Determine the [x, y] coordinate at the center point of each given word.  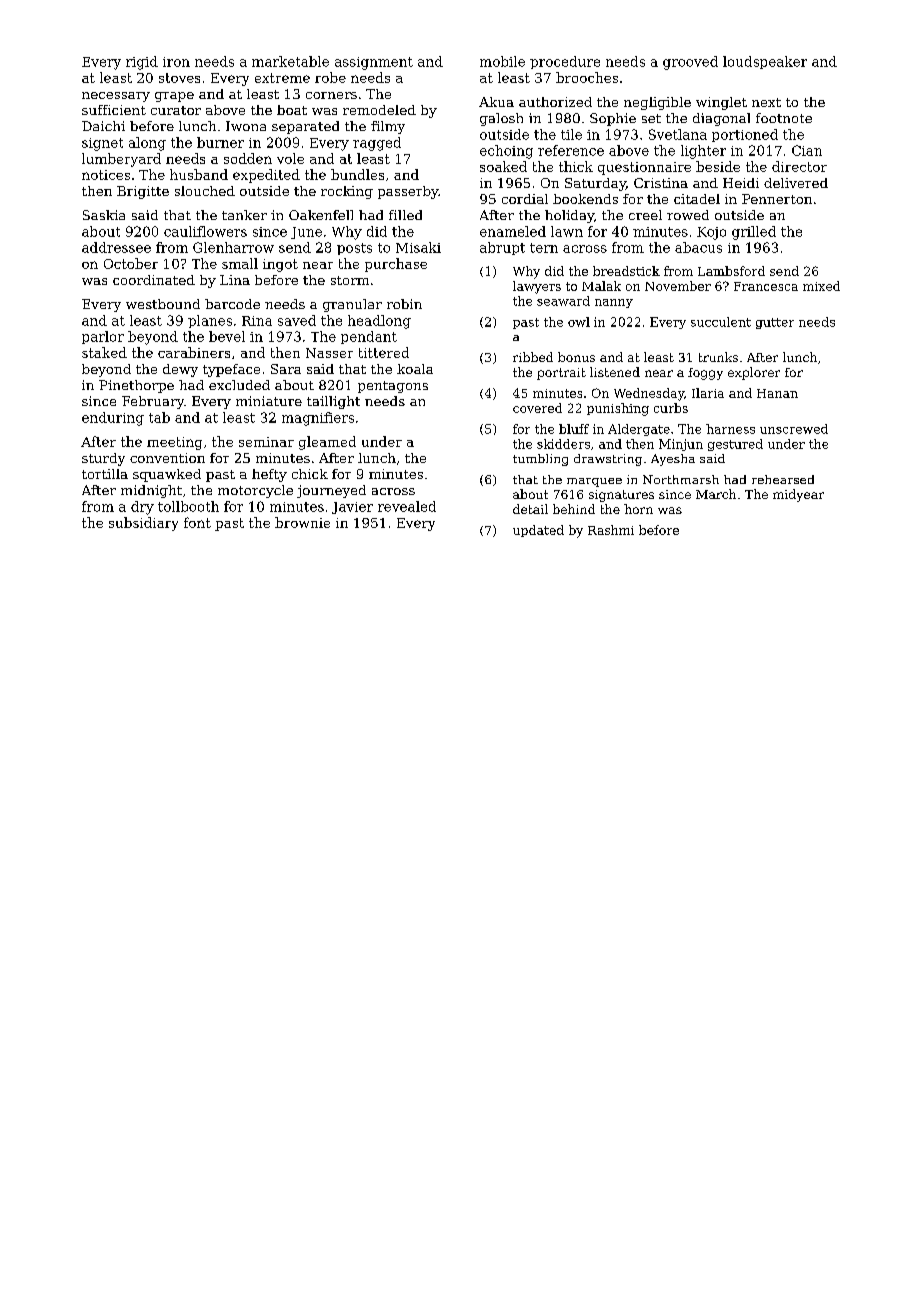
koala [415, 369]
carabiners [194, 352]
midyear [798, 495]
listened [615, 372]
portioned [745, 135]
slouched [205, 191]
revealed [407, 506]
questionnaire [644, 168]
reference [571, 150]
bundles [357, 174]
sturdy [103, 459]
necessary [116, 97]
